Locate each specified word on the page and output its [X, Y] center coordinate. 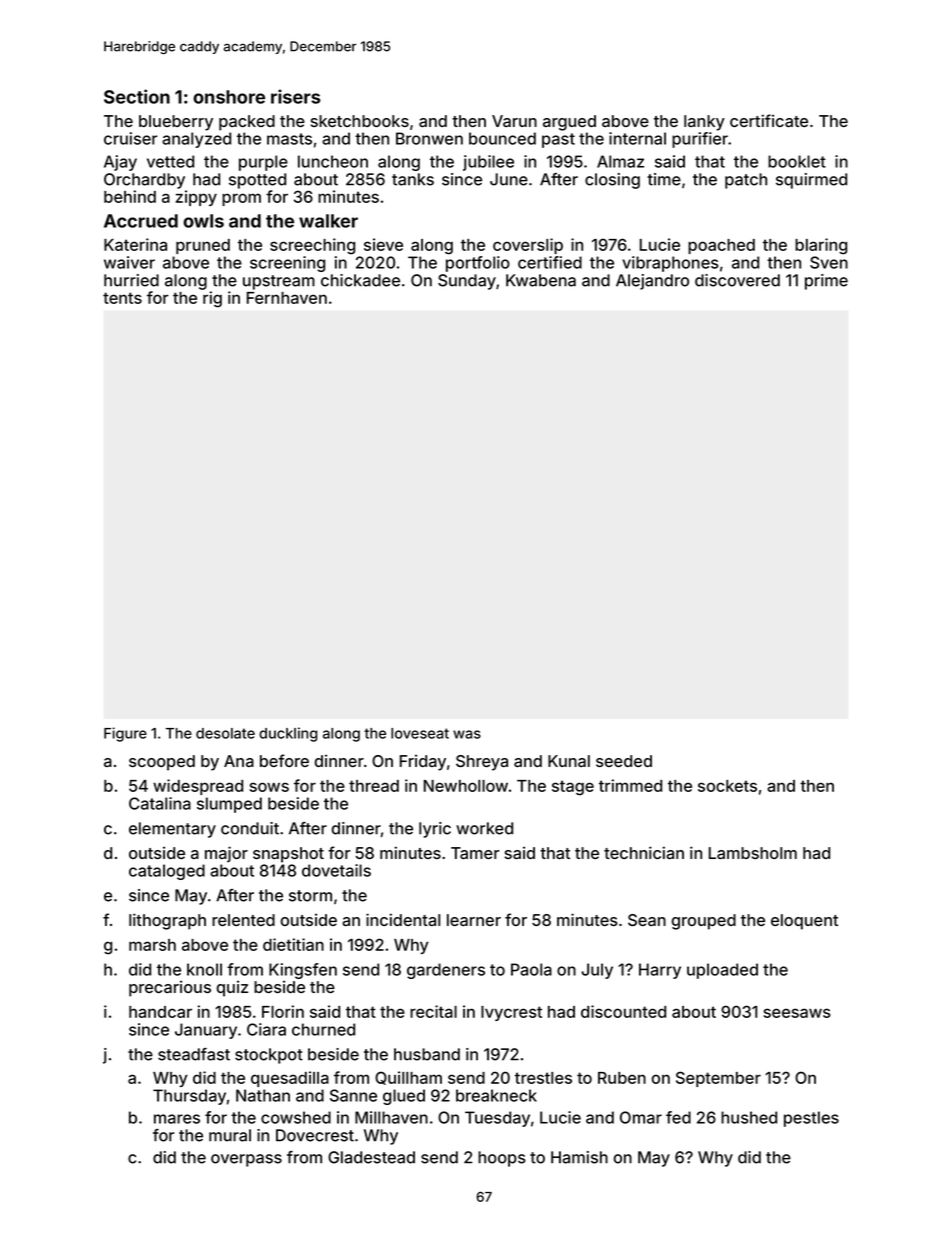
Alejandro [652, 282]
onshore [229, 97]
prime [826, 282]
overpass [246, 1160]
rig [212, 299]
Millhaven [391, 1117]
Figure [125, 734]
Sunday [467, 282]
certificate [769, 120]
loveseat [420, 733]
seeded [624, 761]
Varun [514, 121]
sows [269, 787]
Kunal [569, 761]
